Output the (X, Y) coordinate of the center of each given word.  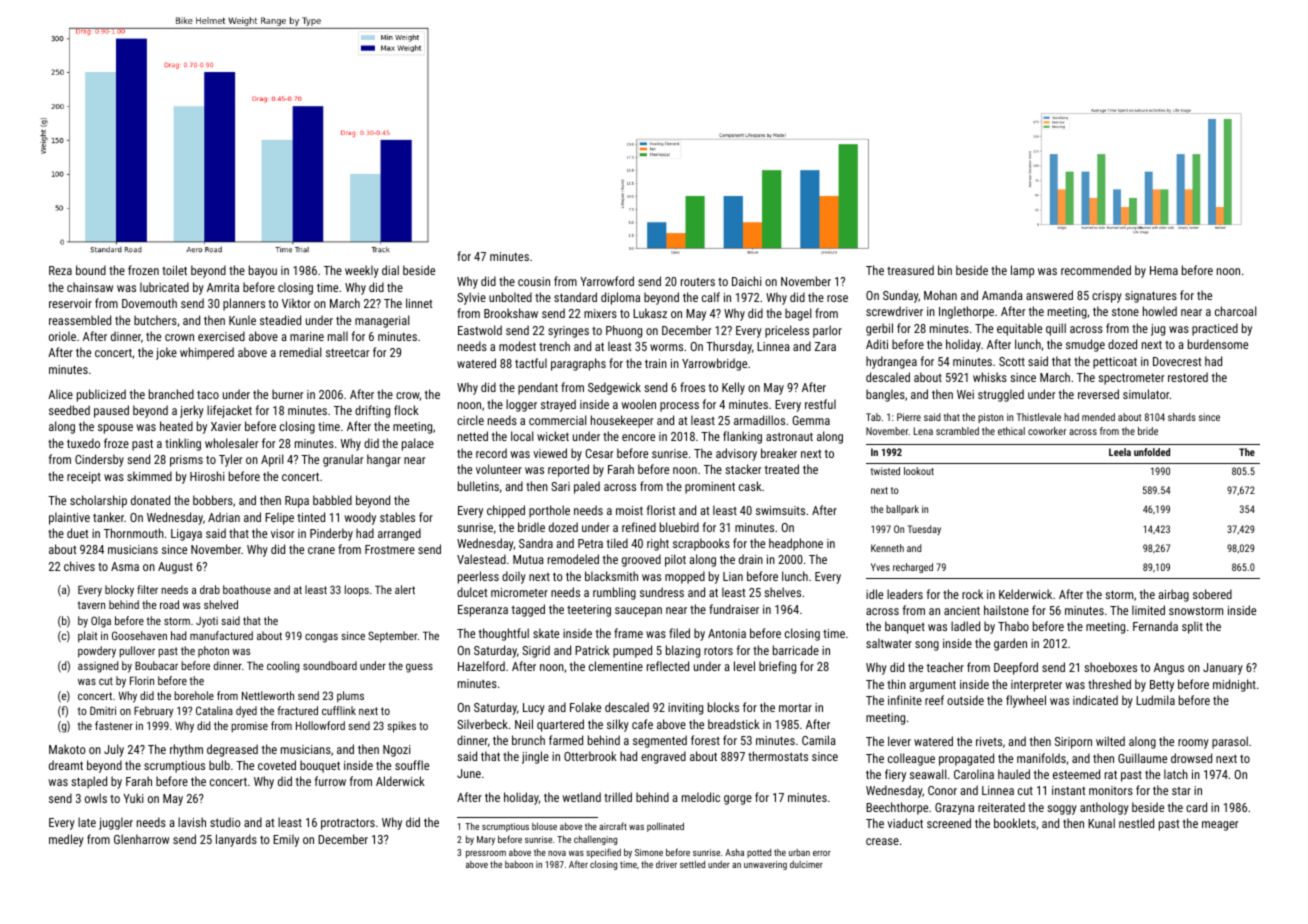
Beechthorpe (897, 808)
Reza (60, 270)
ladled (965, 626)
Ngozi (397, 751)
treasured (910, 270)
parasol (1230, 742)
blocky (119, 591)
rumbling (614, 593)
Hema (1164, 270)
